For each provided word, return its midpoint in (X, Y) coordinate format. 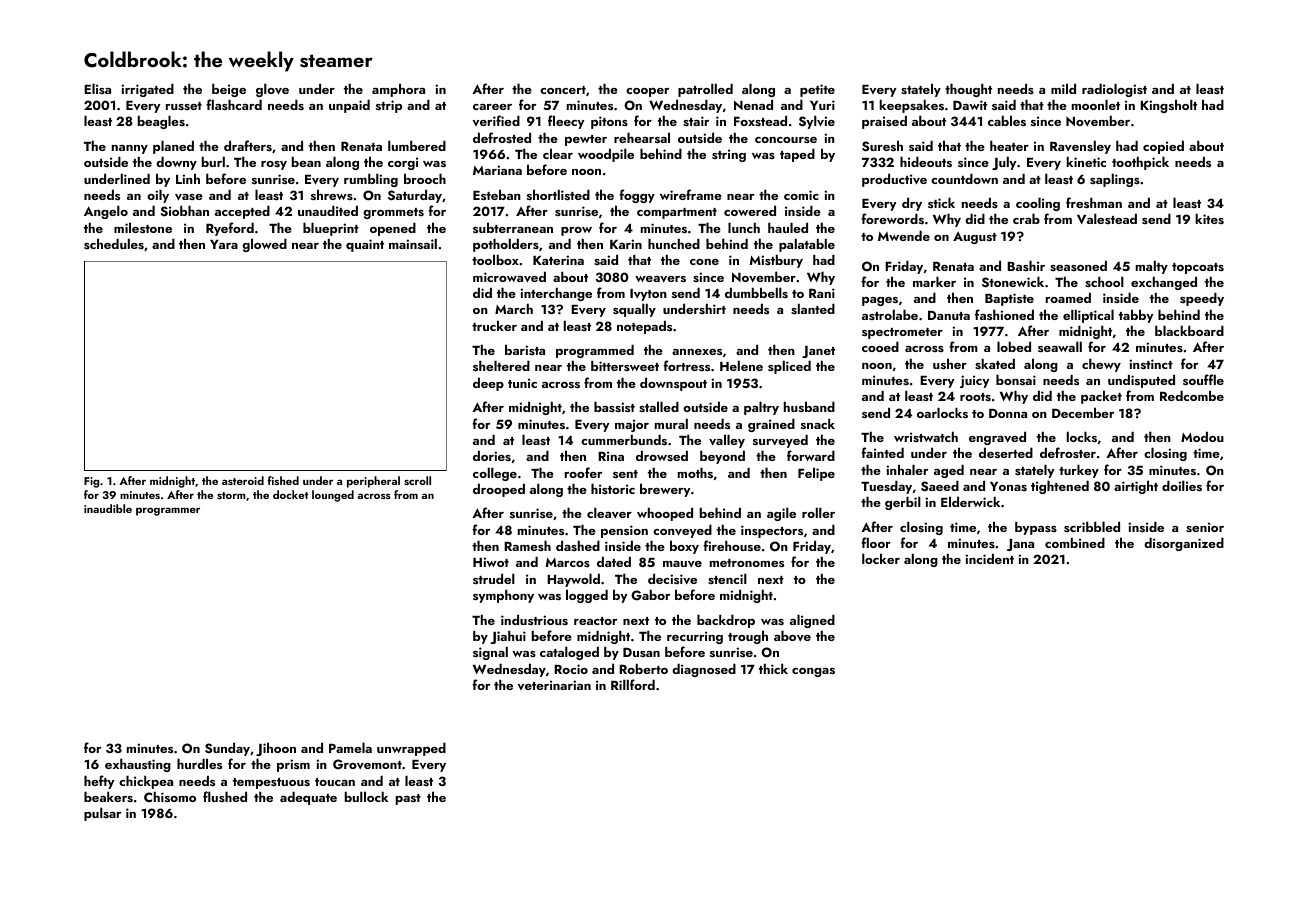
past (408, 799)
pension (624, 531)
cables (1007, 120)
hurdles (199, 763)
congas (813, 672)
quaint (365, 245)
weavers (660, 279)
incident (989, 558)
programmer (168, 511)
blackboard (1189, 330)
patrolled (705, 90)
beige (229, 90)
